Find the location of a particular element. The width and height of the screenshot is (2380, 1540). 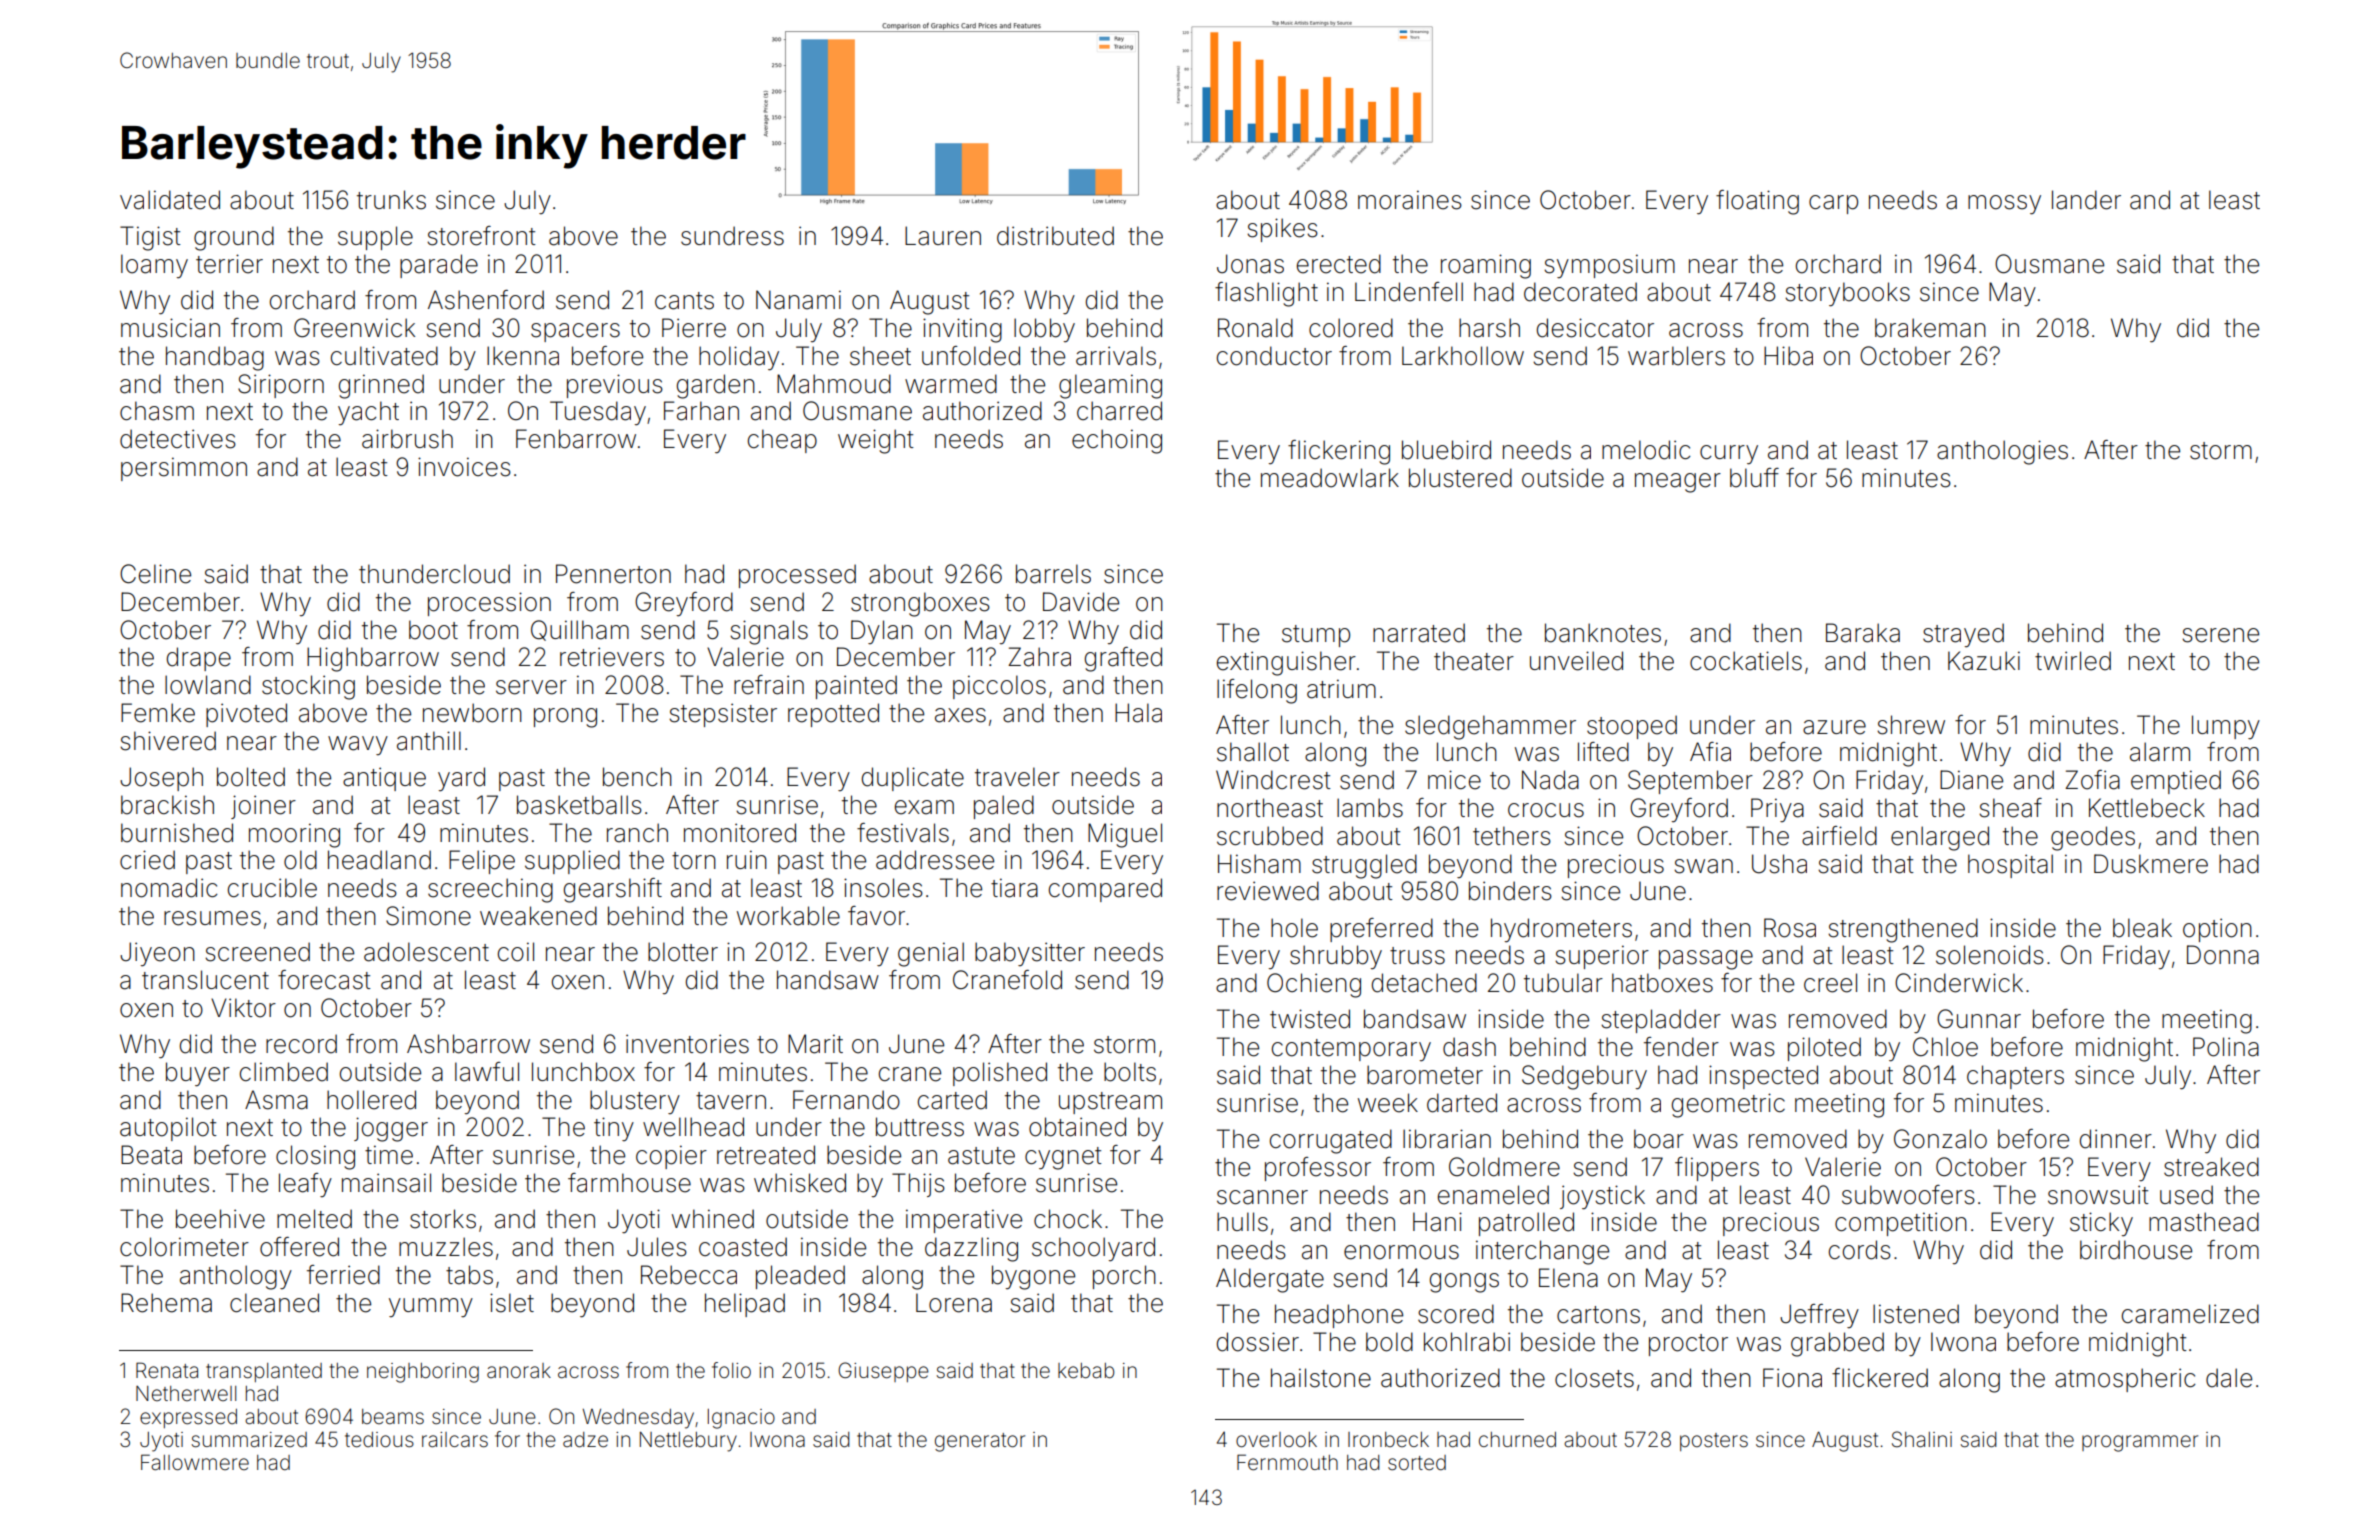

Fenbarrow is located at coordinates (576, 439).
